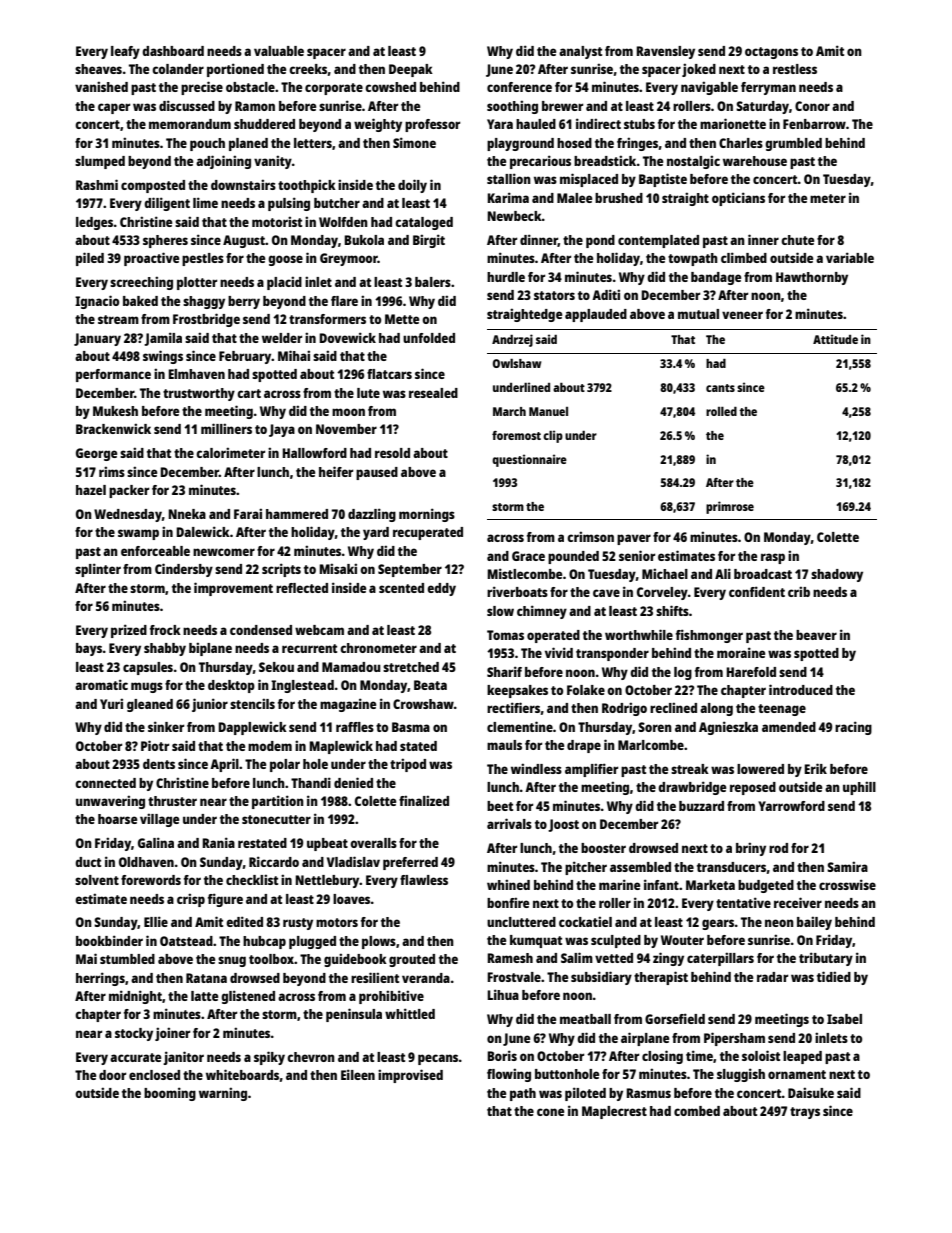 Image resolution: width=952 pixels, height=1233 pixels. Describe the element at coordinates (223, 1094) in the image. I see `warning` at that location.
